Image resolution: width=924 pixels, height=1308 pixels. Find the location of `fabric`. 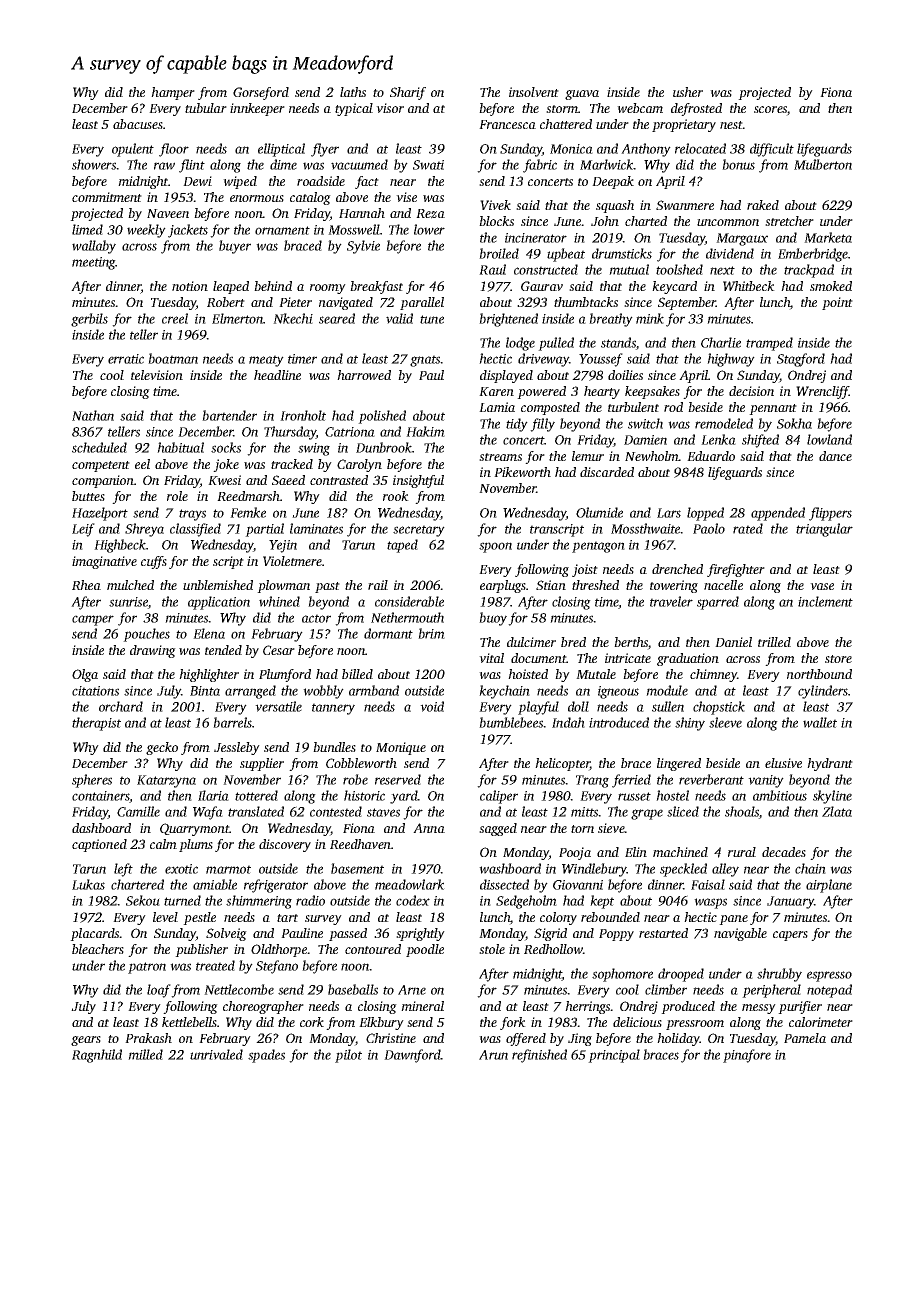

fabric is located at coordinates (540, 166).
